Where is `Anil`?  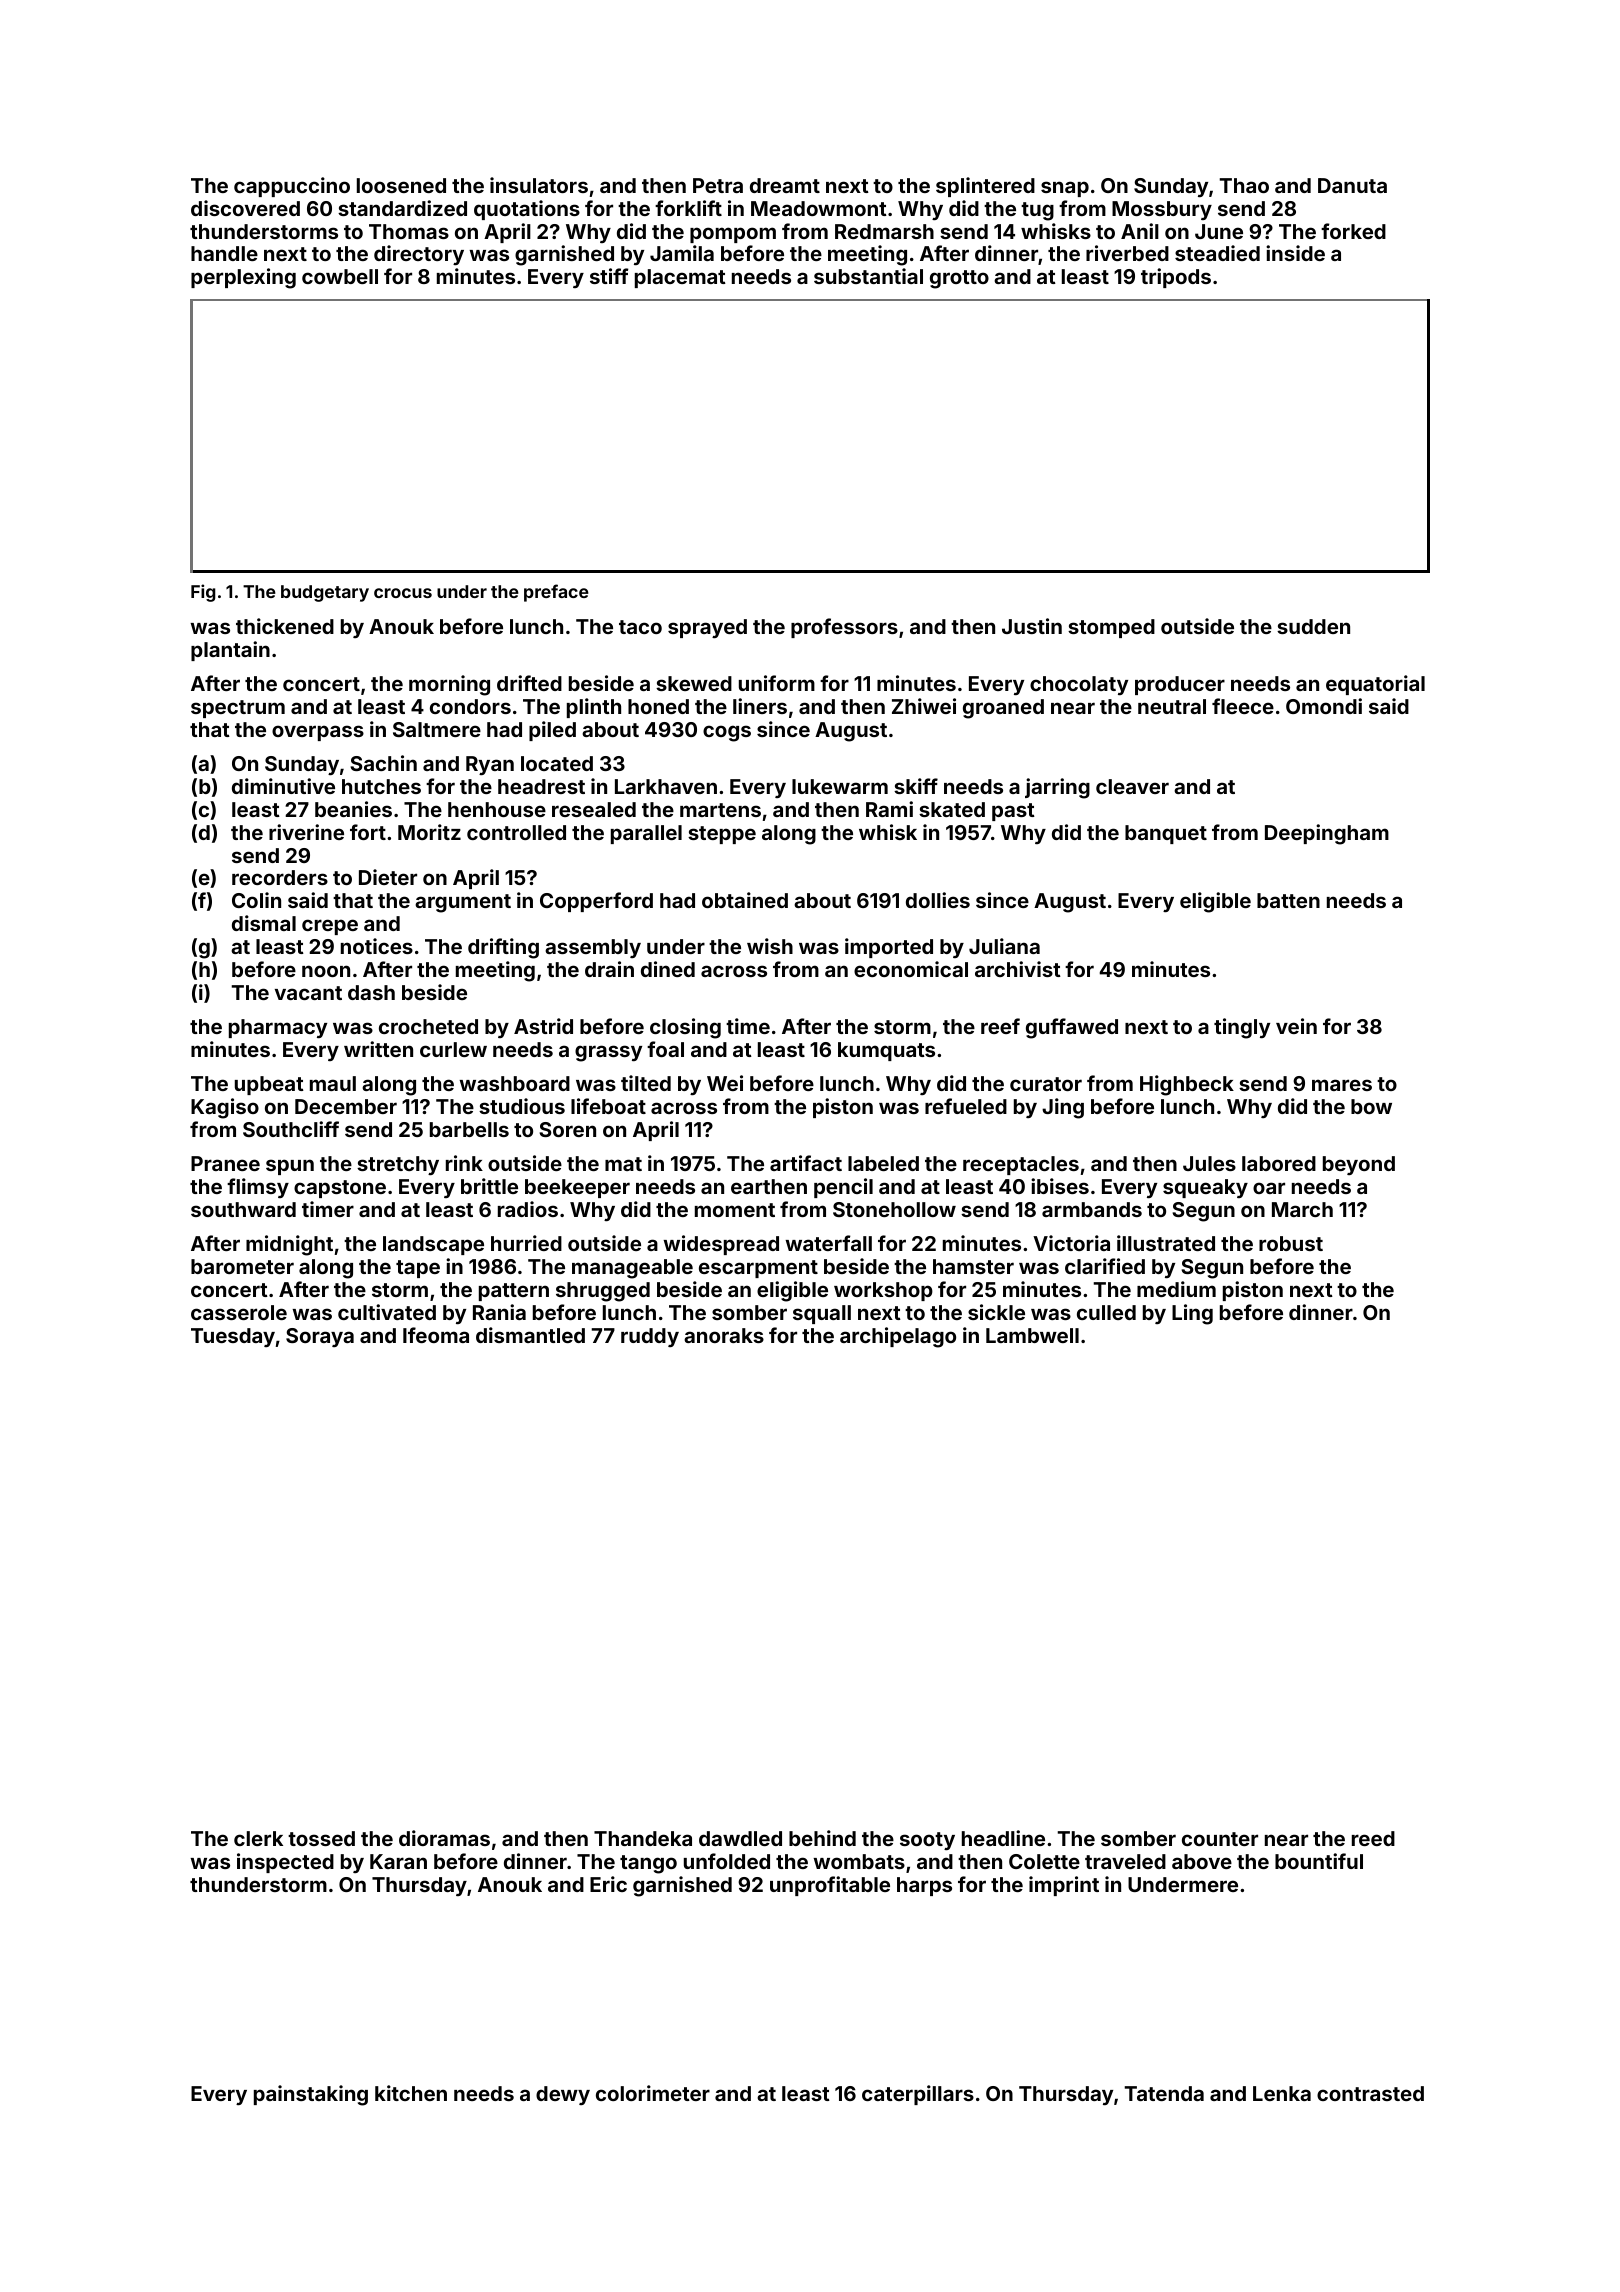 Anil is located at coordinates (1140, 231).
